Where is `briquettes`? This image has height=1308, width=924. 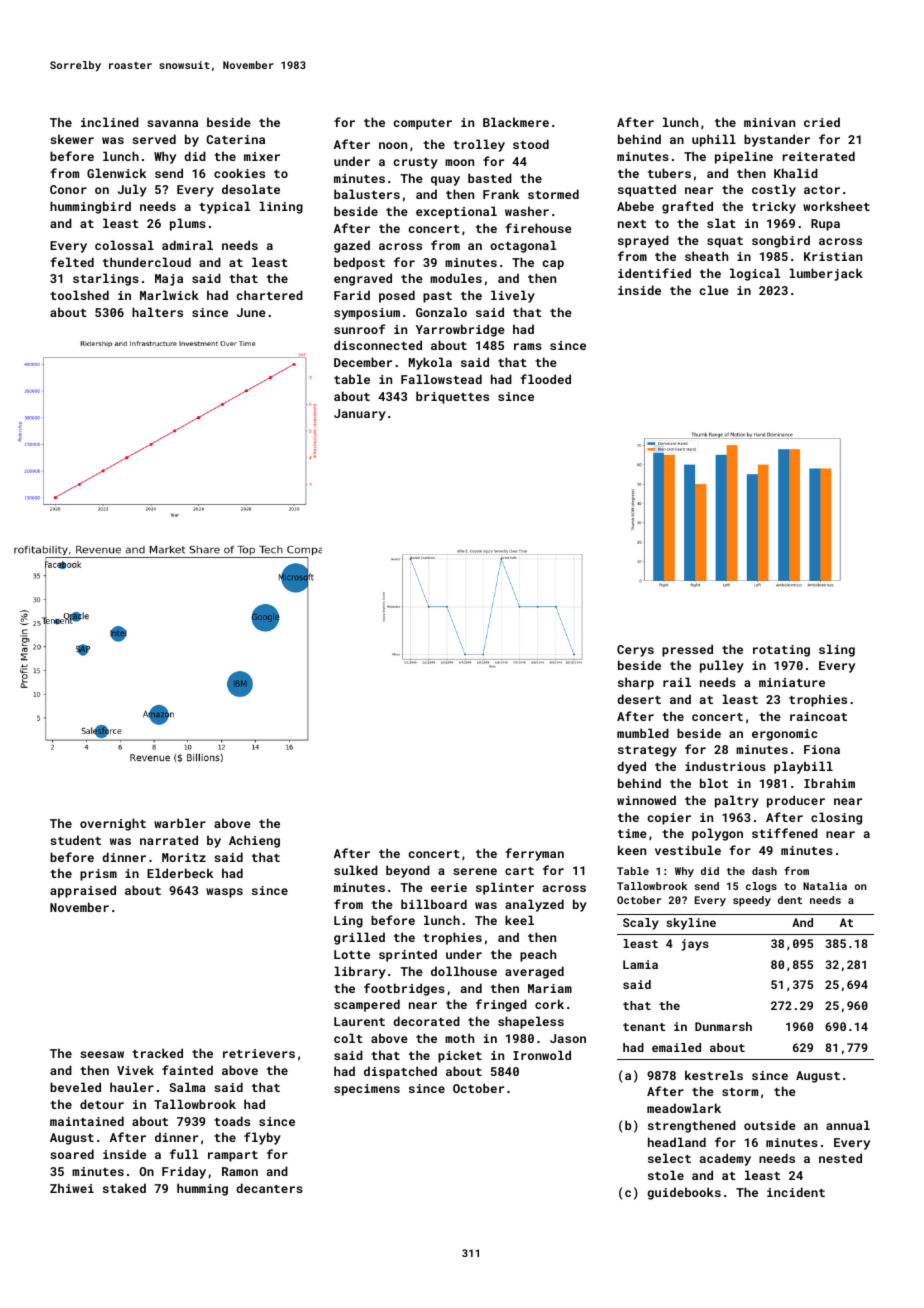 briquettes is located at coordinates (452, 397).
